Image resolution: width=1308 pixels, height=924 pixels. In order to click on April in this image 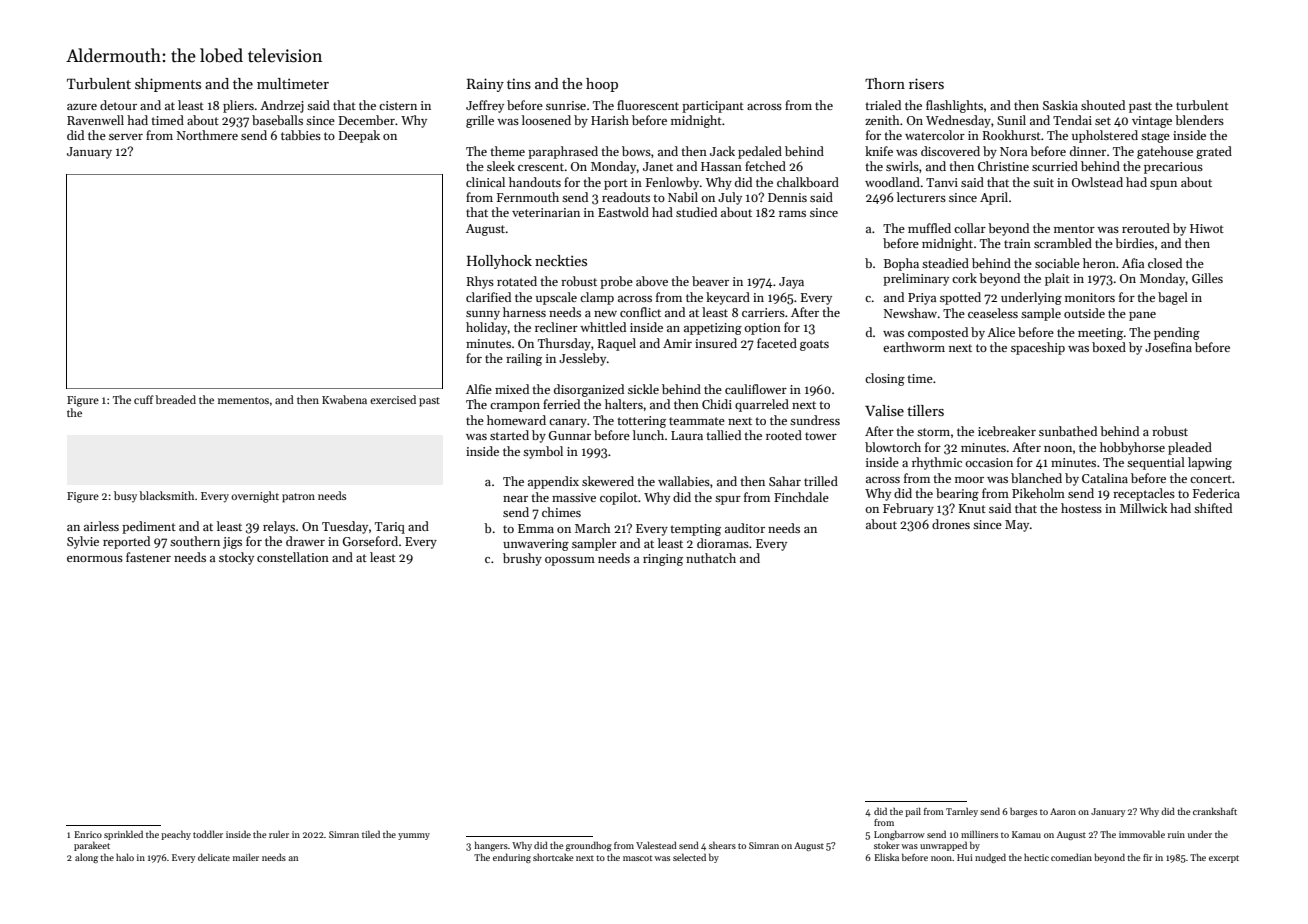, I will do `click(994, 198)`.
